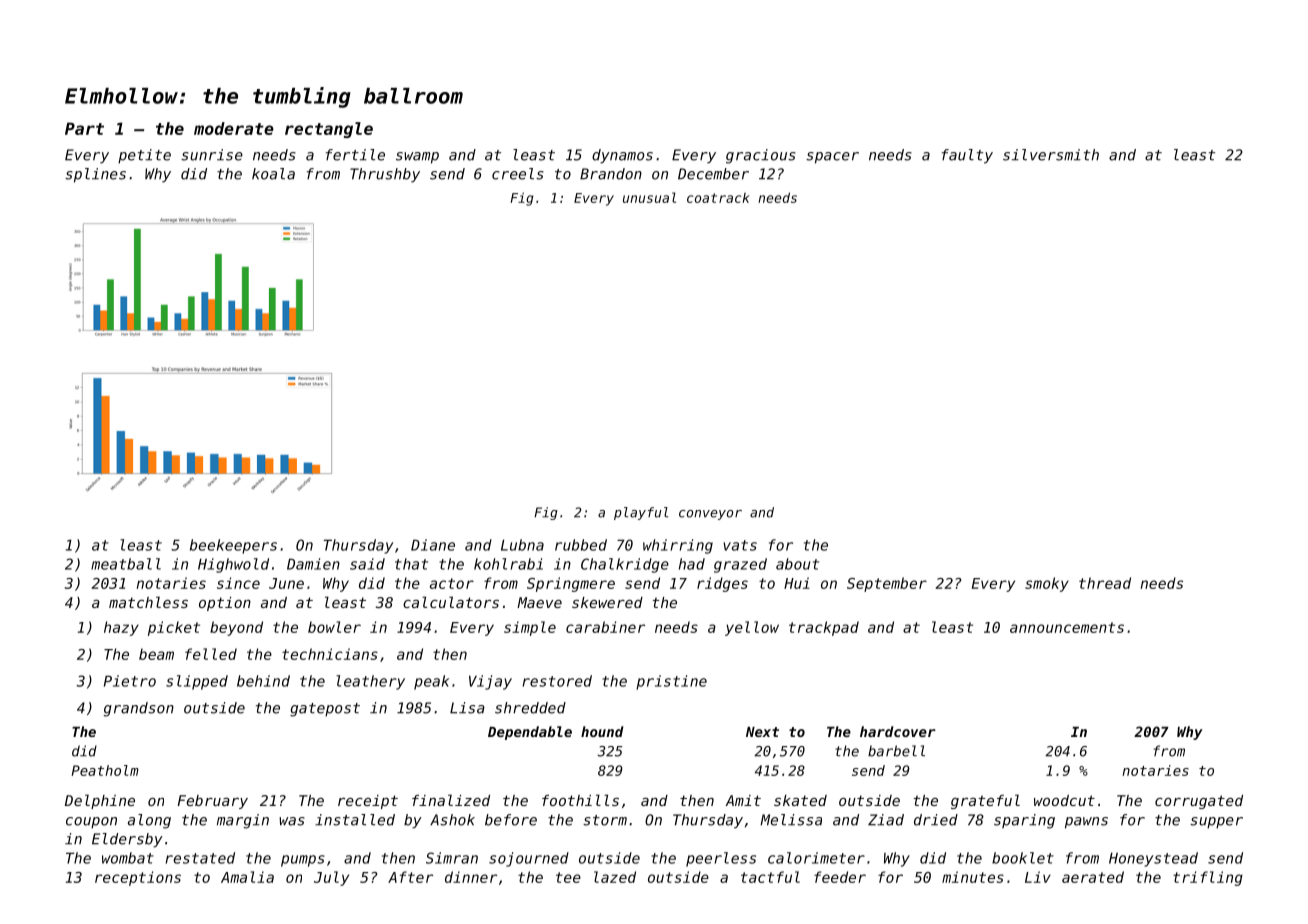  What do you see at coordinates (233, 546) in the screenshot?
I see `beekeepers` at bounding box center [233, 546].
